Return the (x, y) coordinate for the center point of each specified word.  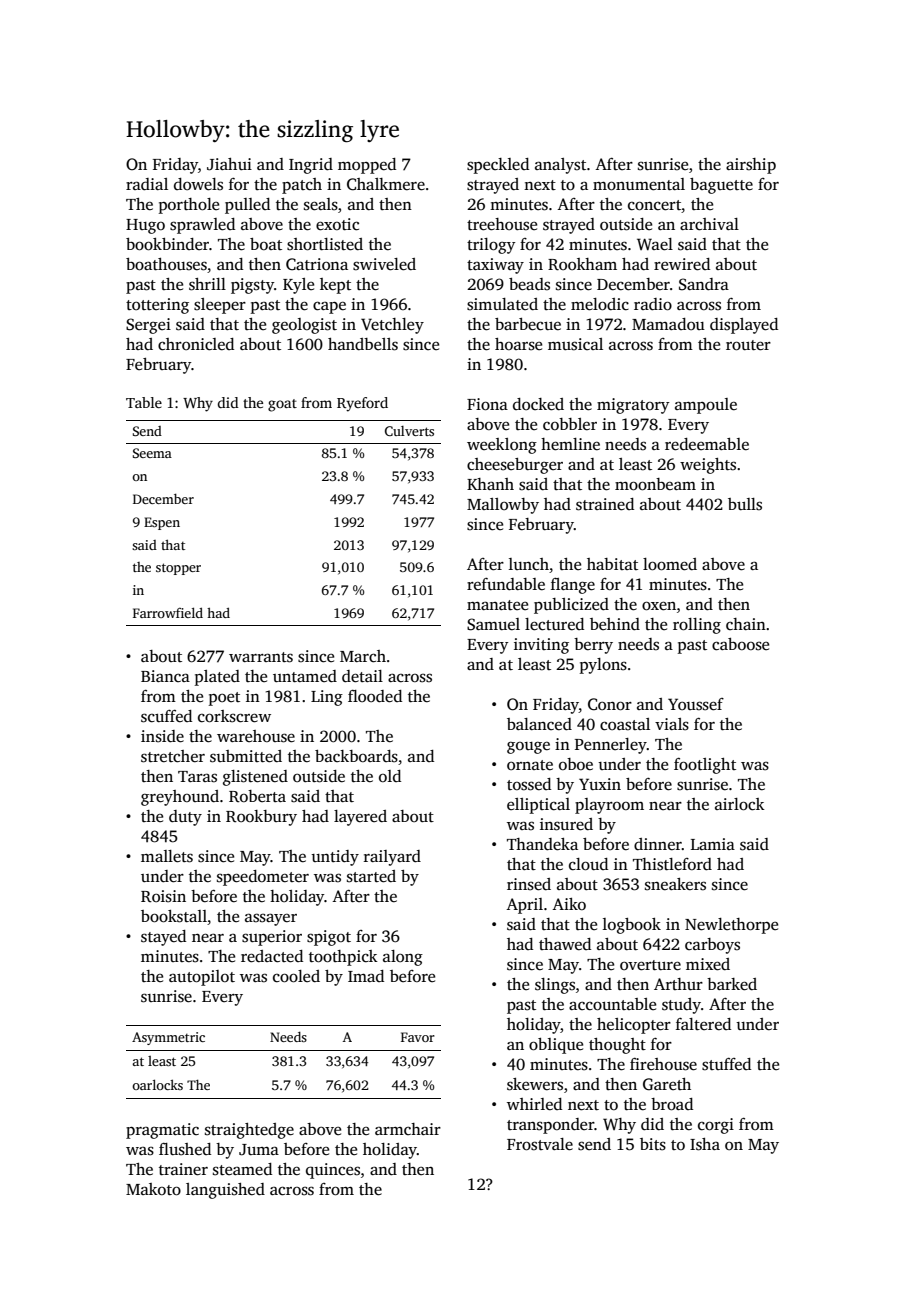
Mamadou (668, 324)
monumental (639, 184)
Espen (162, 523)
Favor (418, 1037)
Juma (259, 1150)
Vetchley (392, 326)
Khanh (490, 484)
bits (653, 1144)
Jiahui (229, 164)
